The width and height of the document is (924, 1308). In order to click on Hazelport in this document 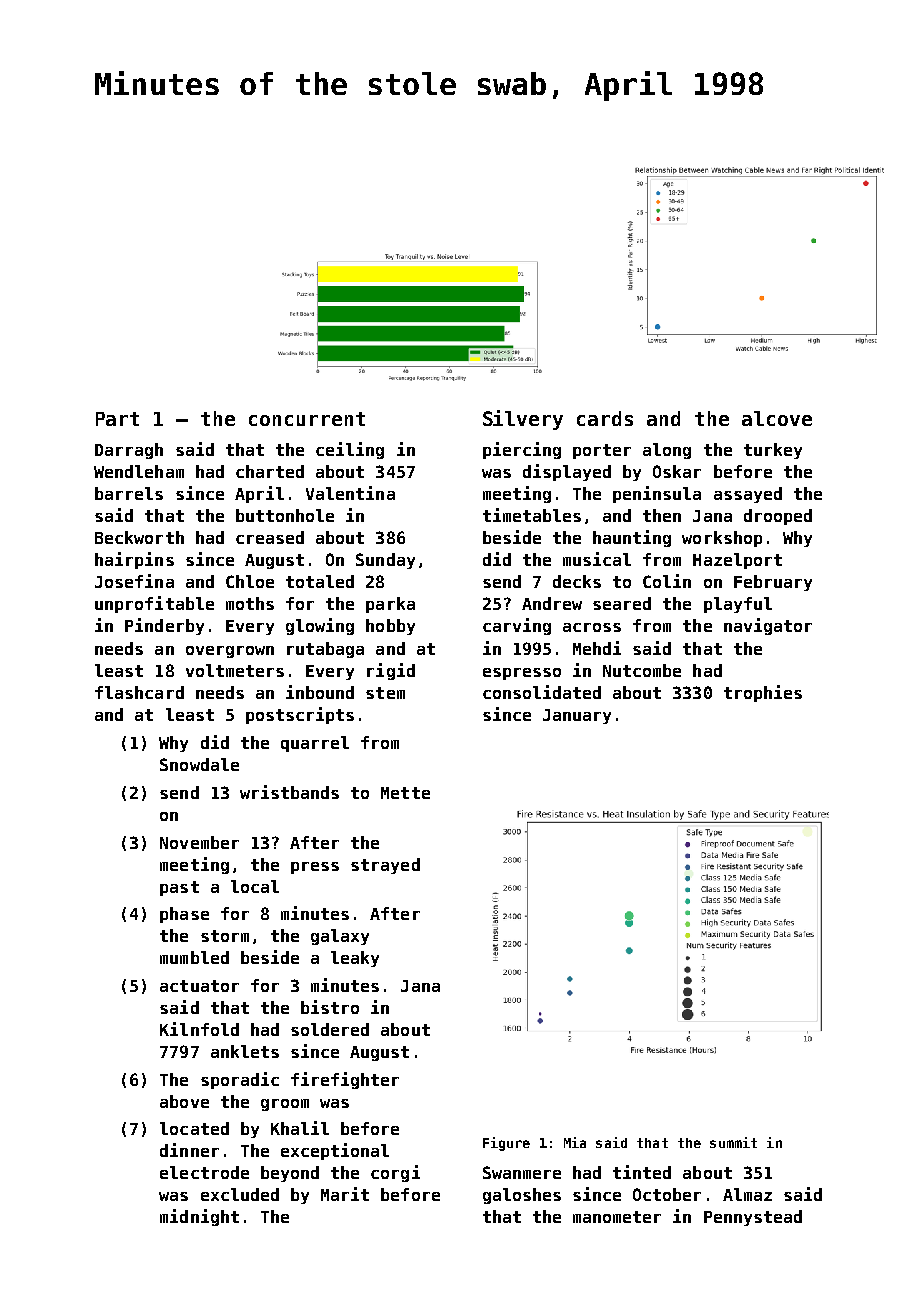, I will do `click(737, 561)`.
